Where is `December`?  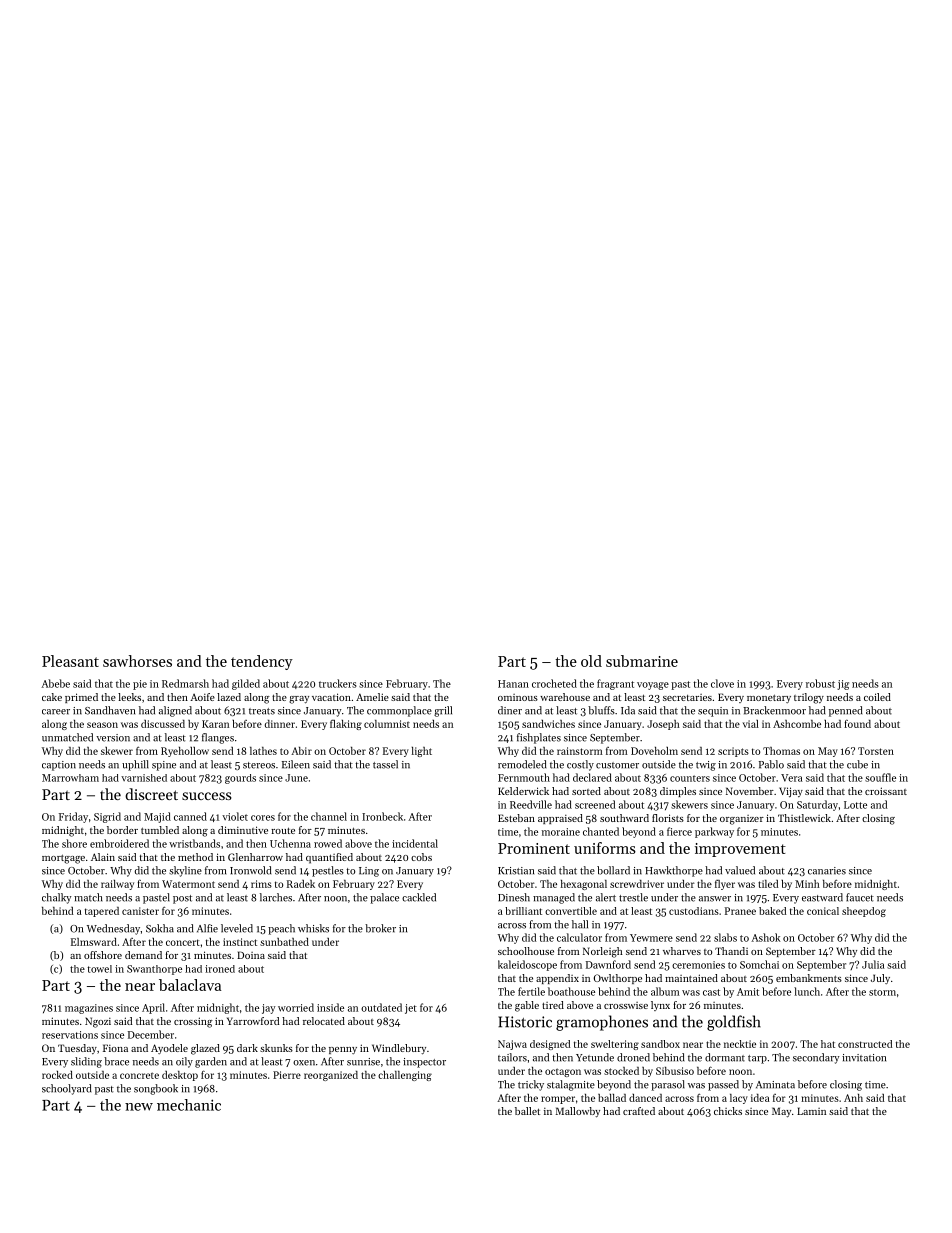
December is located at coordinates (151, 1034).
